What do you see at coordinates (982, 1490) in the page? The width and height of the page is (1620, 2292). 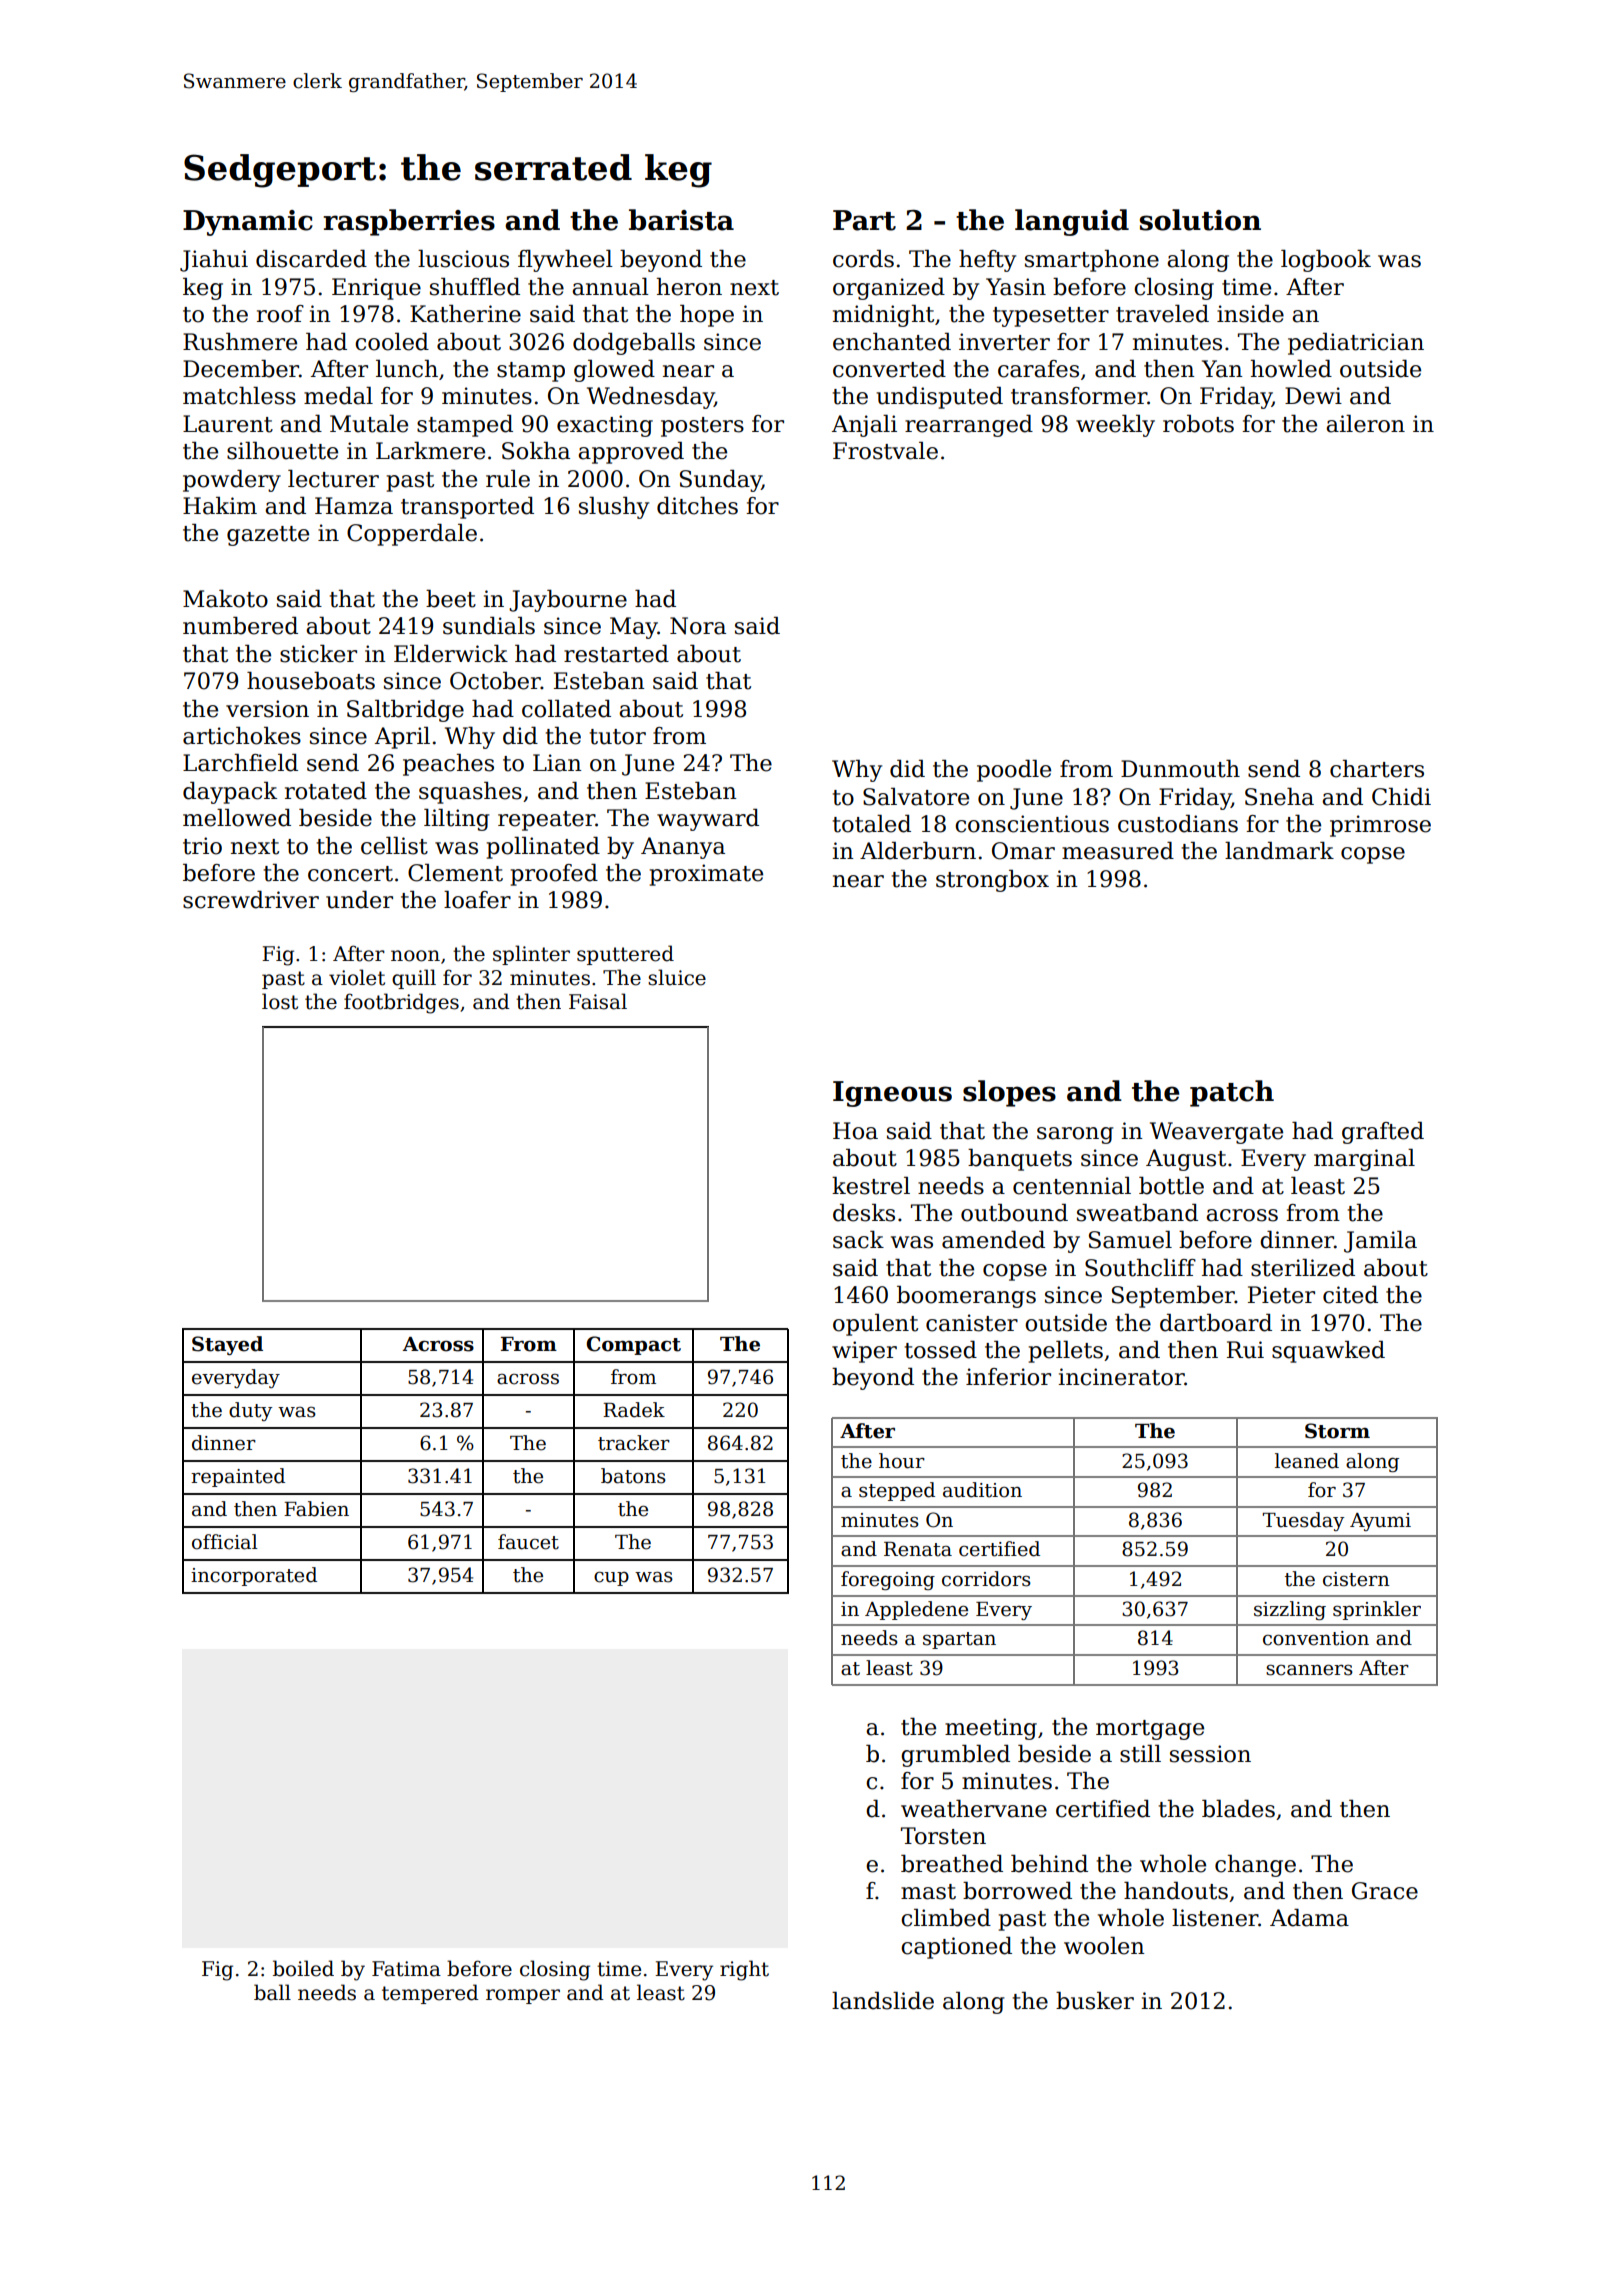 I see `audition` at bounding box center [982, 1490].
